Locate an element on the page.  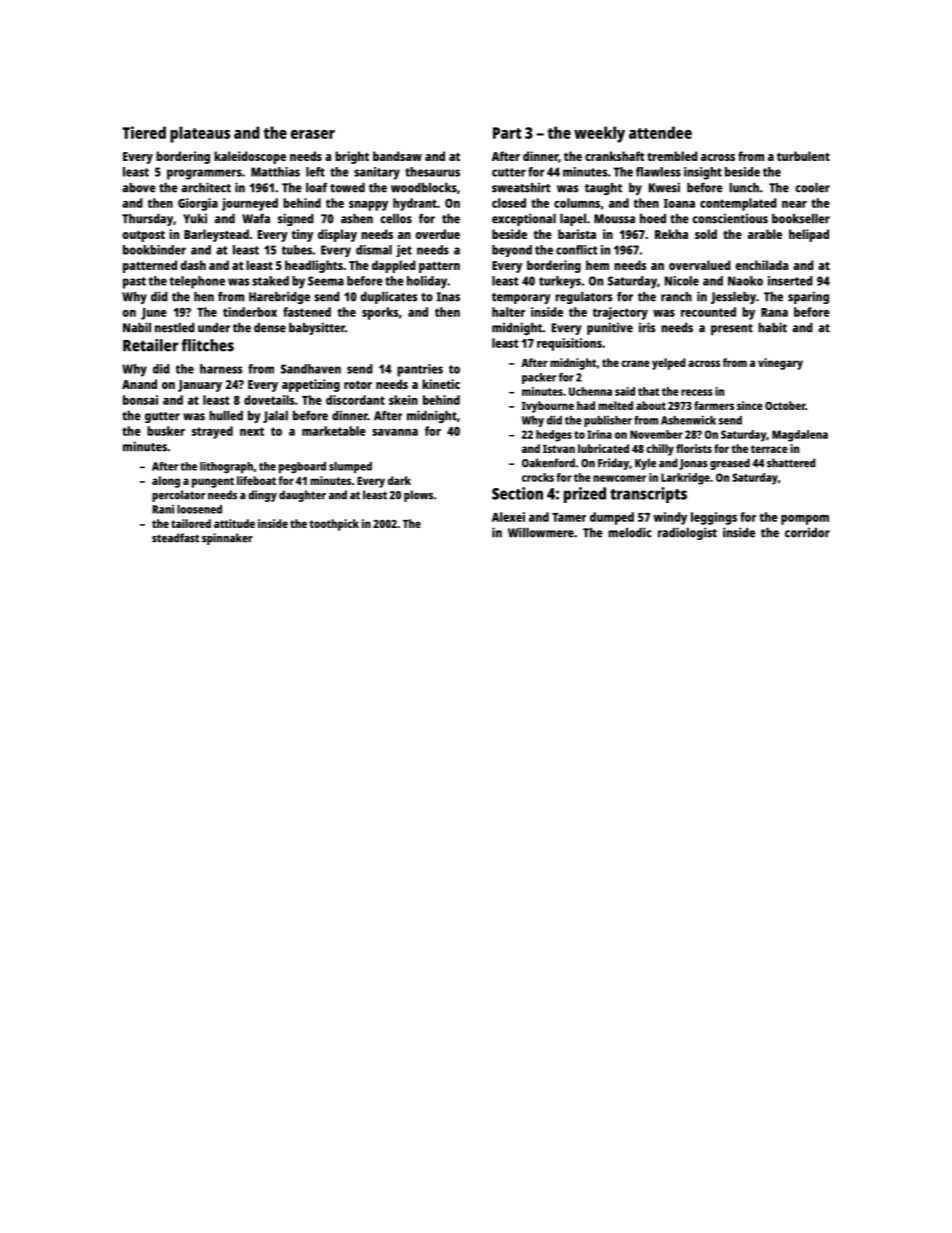
Barleystead is located at coordinates (216, 235).
